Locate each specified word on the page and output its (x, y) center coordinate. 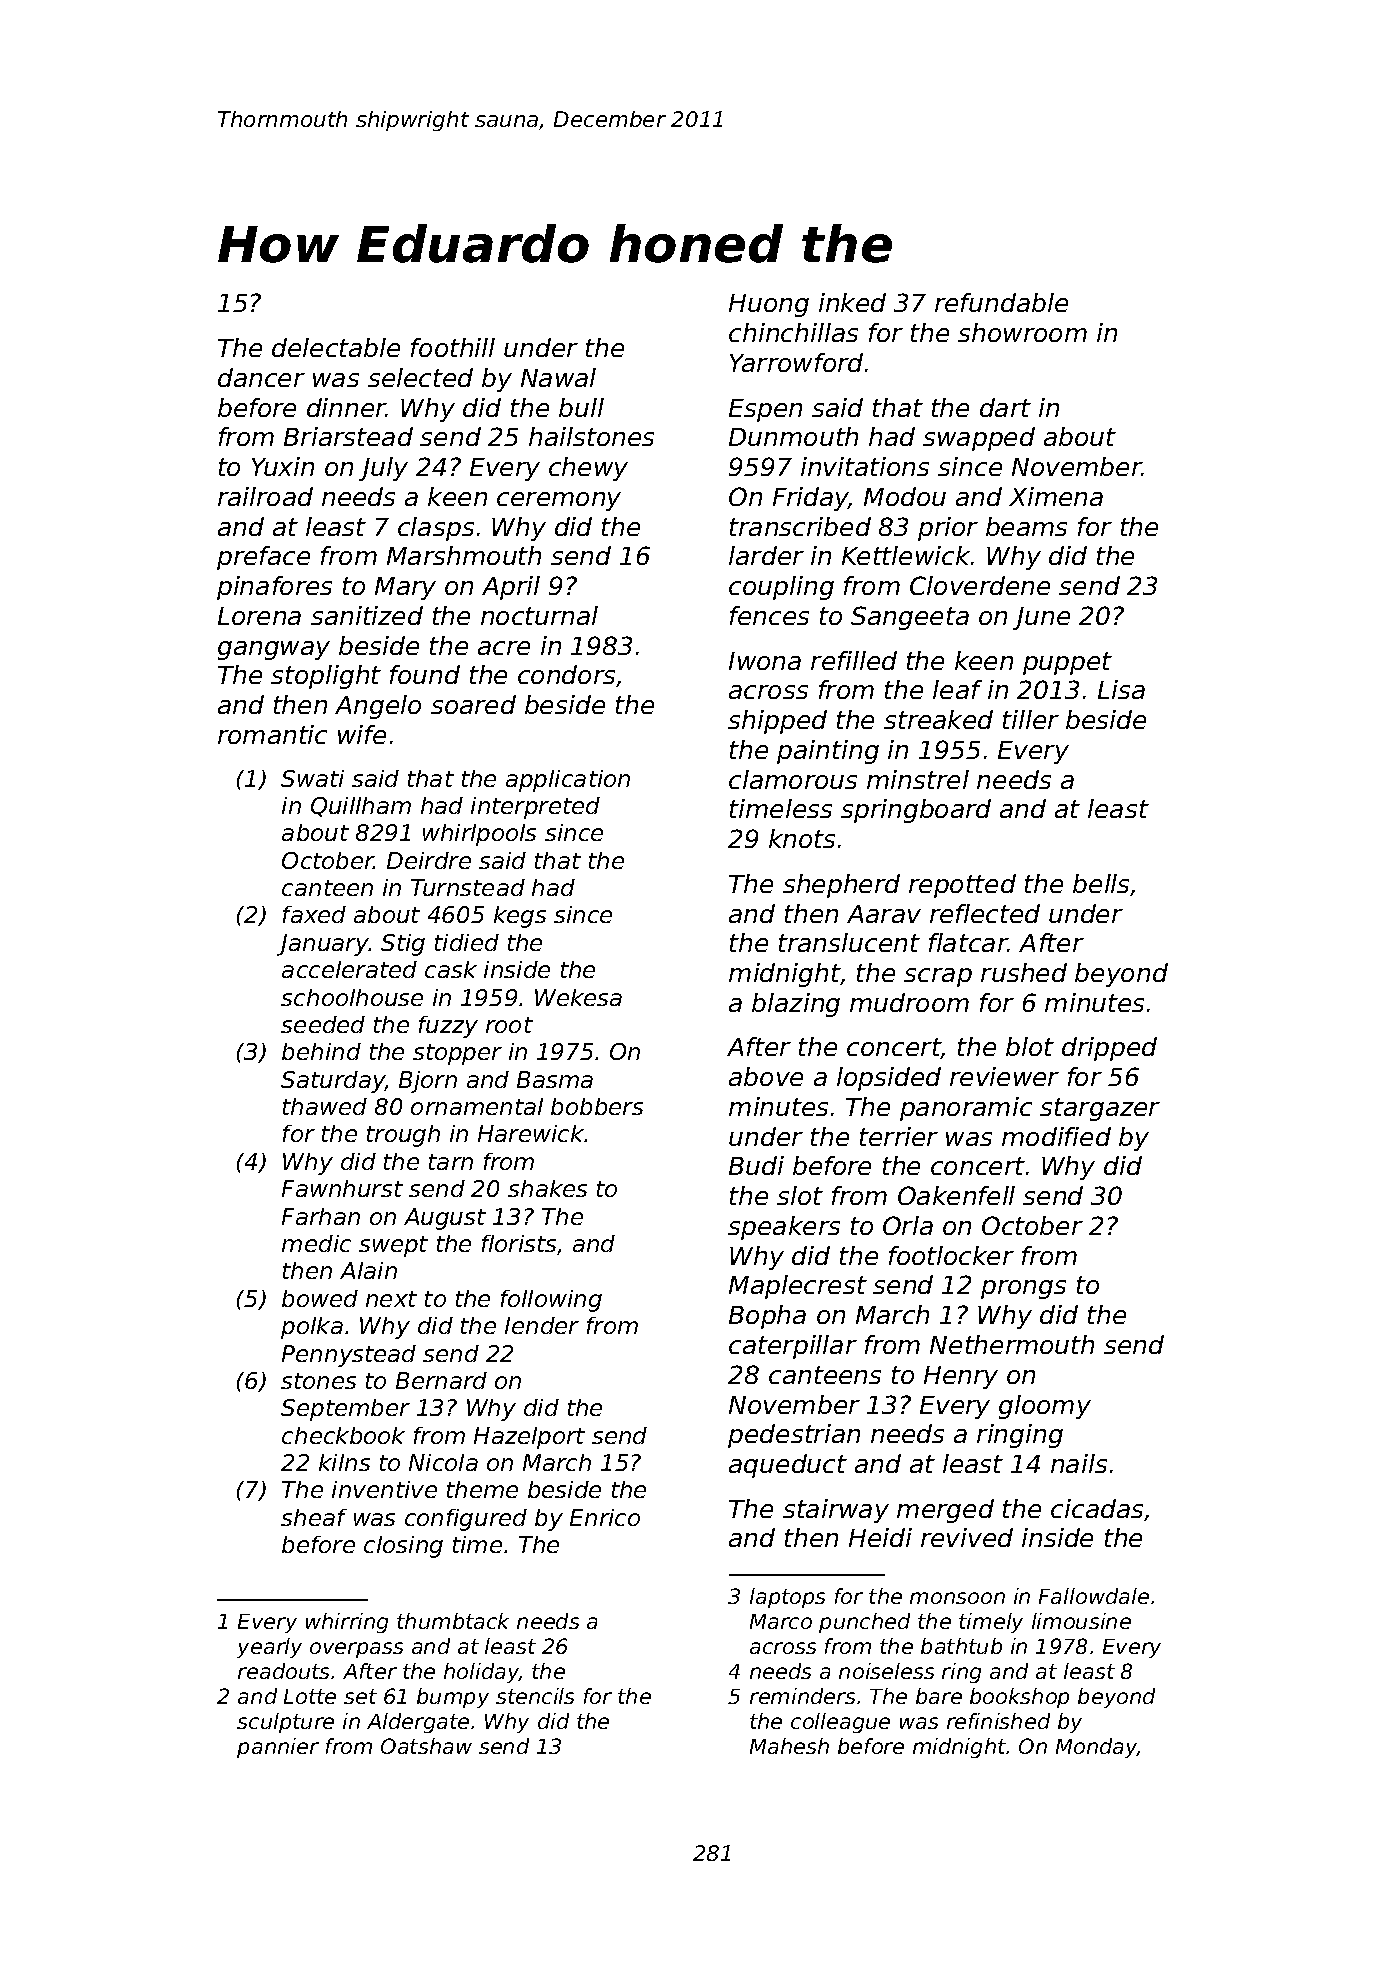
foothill (453, 347)
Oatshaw (426, 1746)
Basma (555, 1079)
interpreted (535, 808)
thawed (325, 1106)
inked (852, 302)
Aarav (884, 914)
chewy (588, 469)
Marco (781, 1621)
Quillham (361, 807)
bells (1102, 885)
